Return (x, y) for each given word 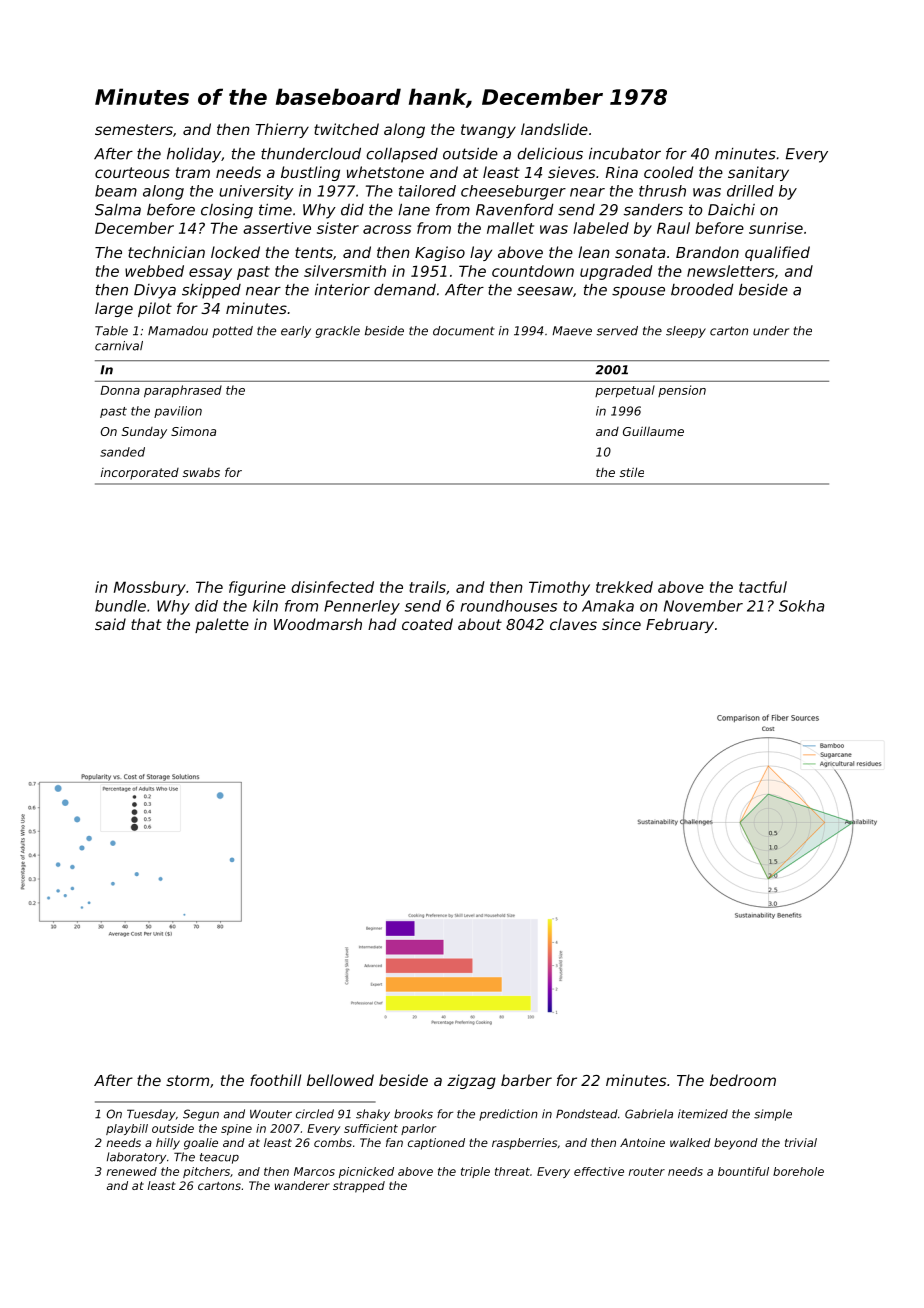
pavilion (178, 412)
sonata (640, 252)
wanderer (302, 1185)
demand (405, 290)
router (647, 1171)
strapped (359, 1187)
